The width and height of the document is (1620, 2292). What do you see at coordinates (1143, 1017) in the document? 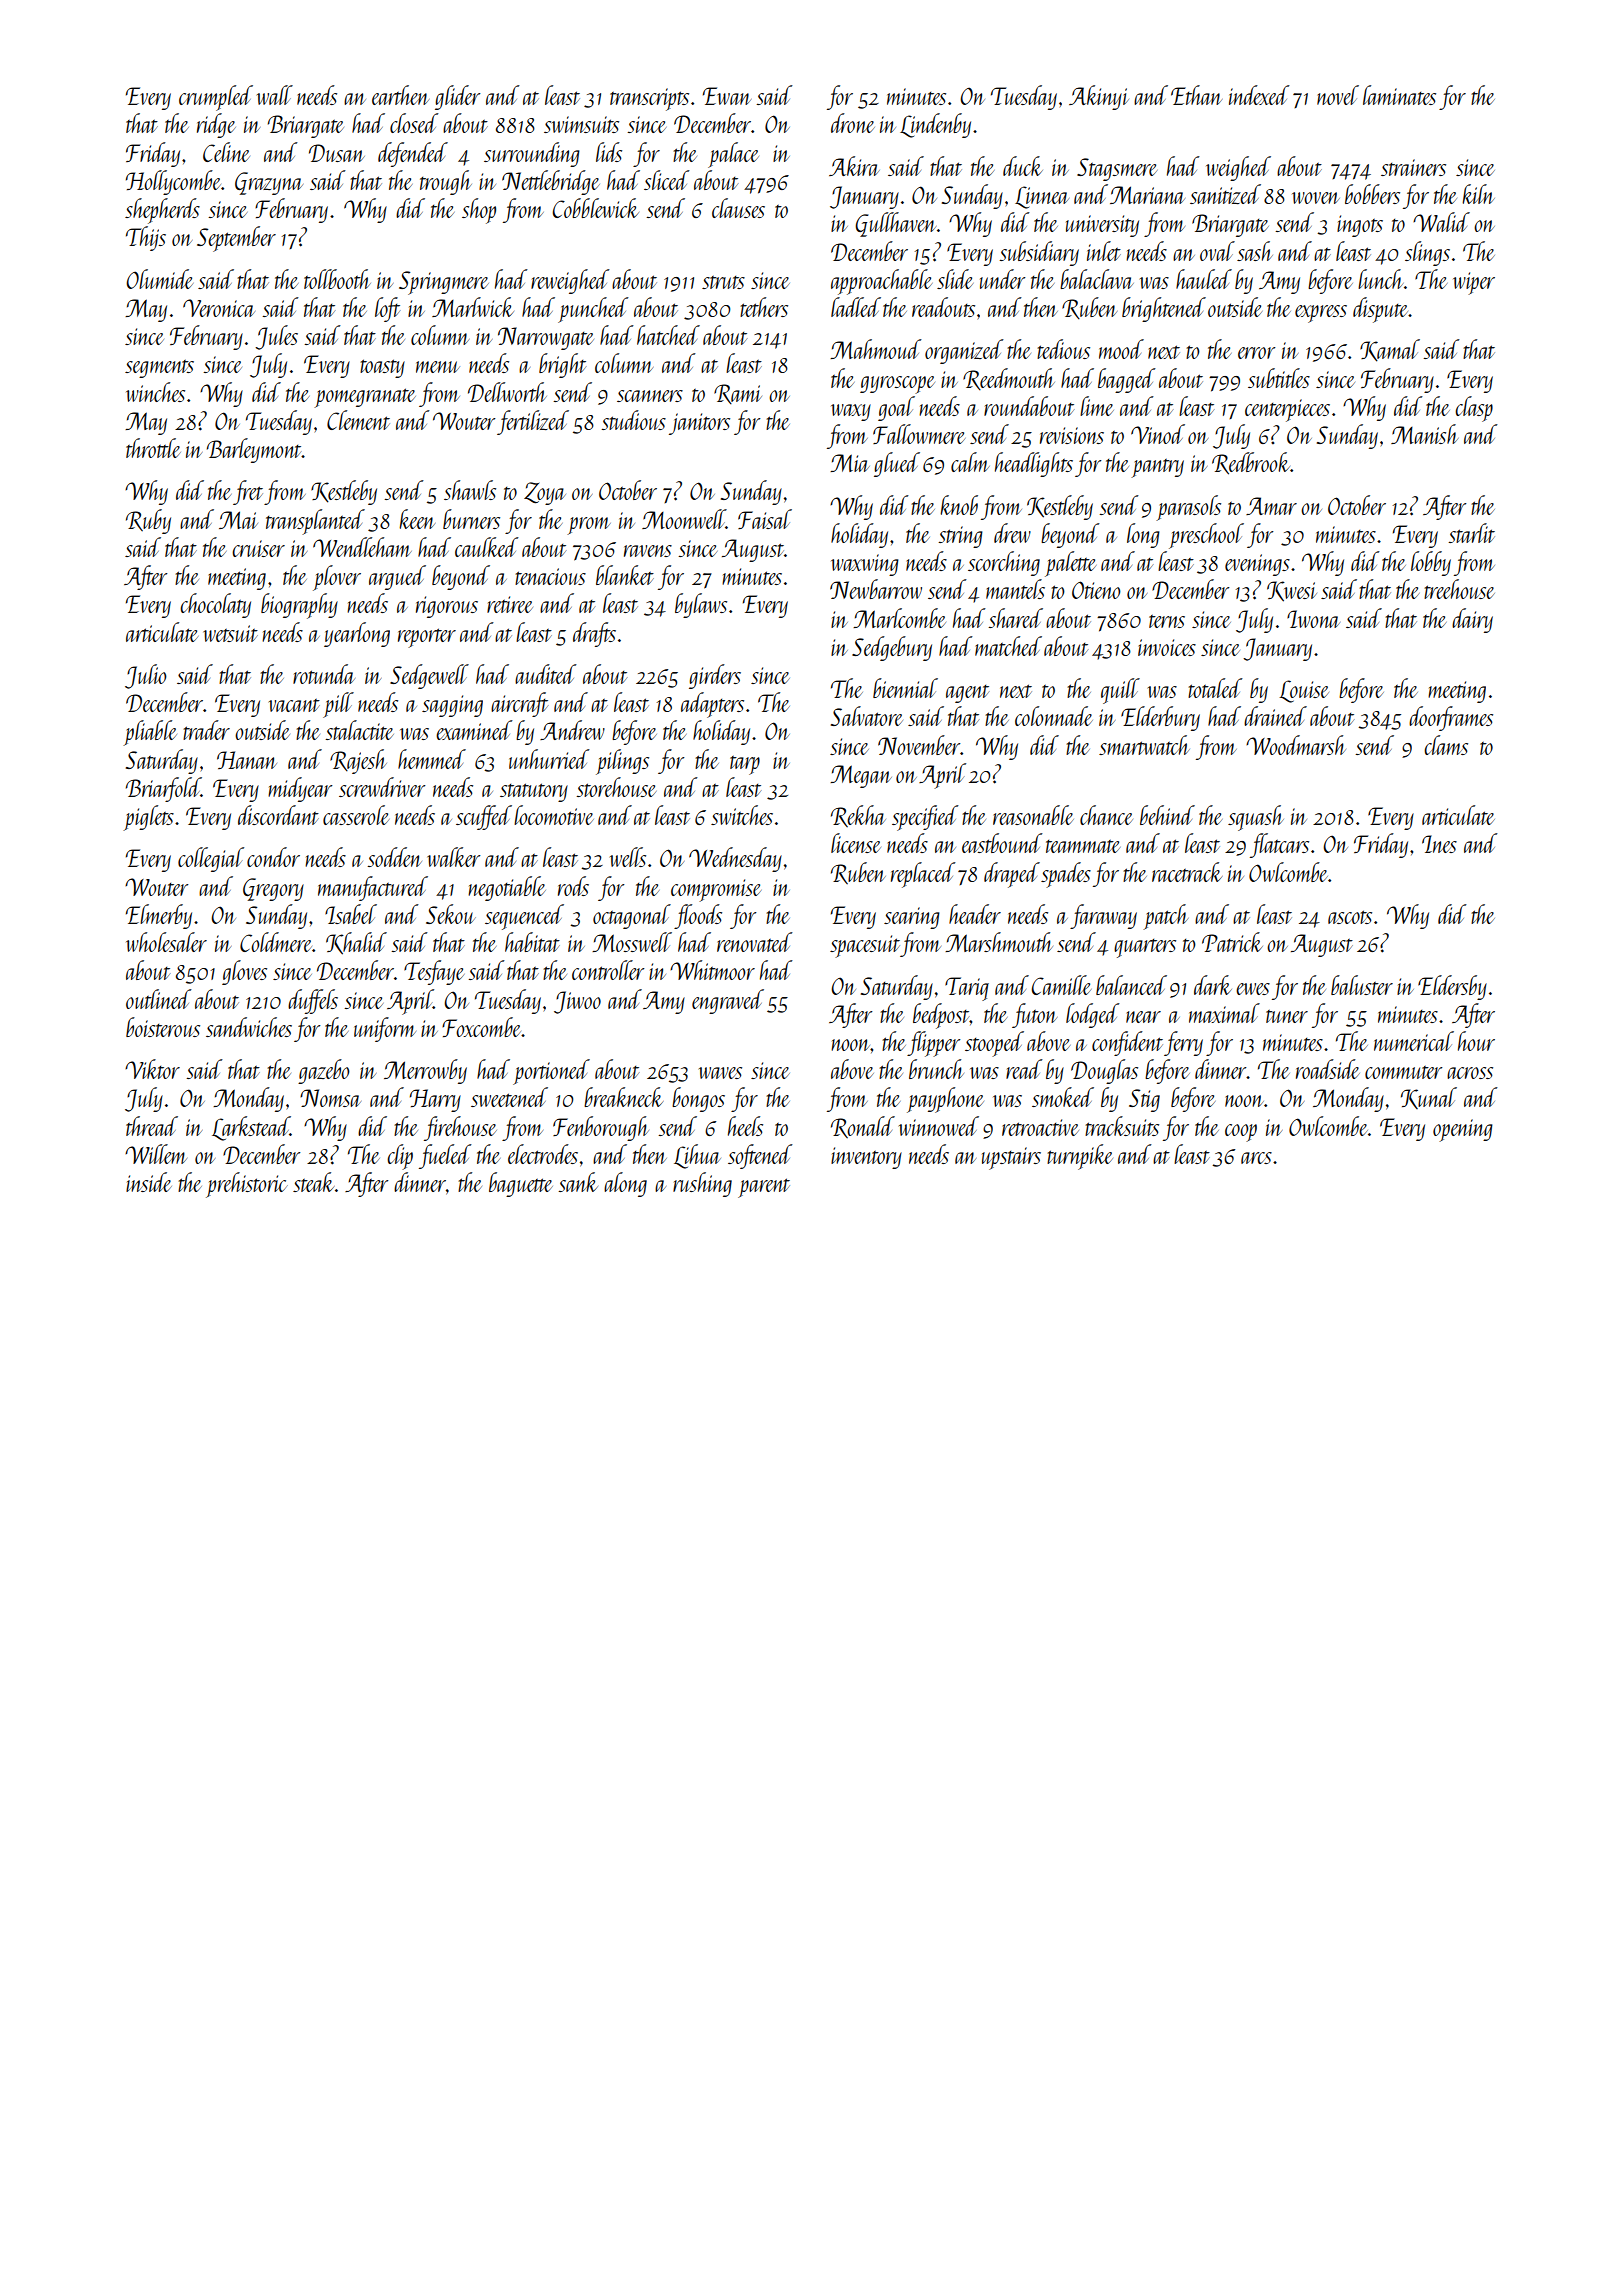
I see `near` at bounding box center [1143, 1017].
